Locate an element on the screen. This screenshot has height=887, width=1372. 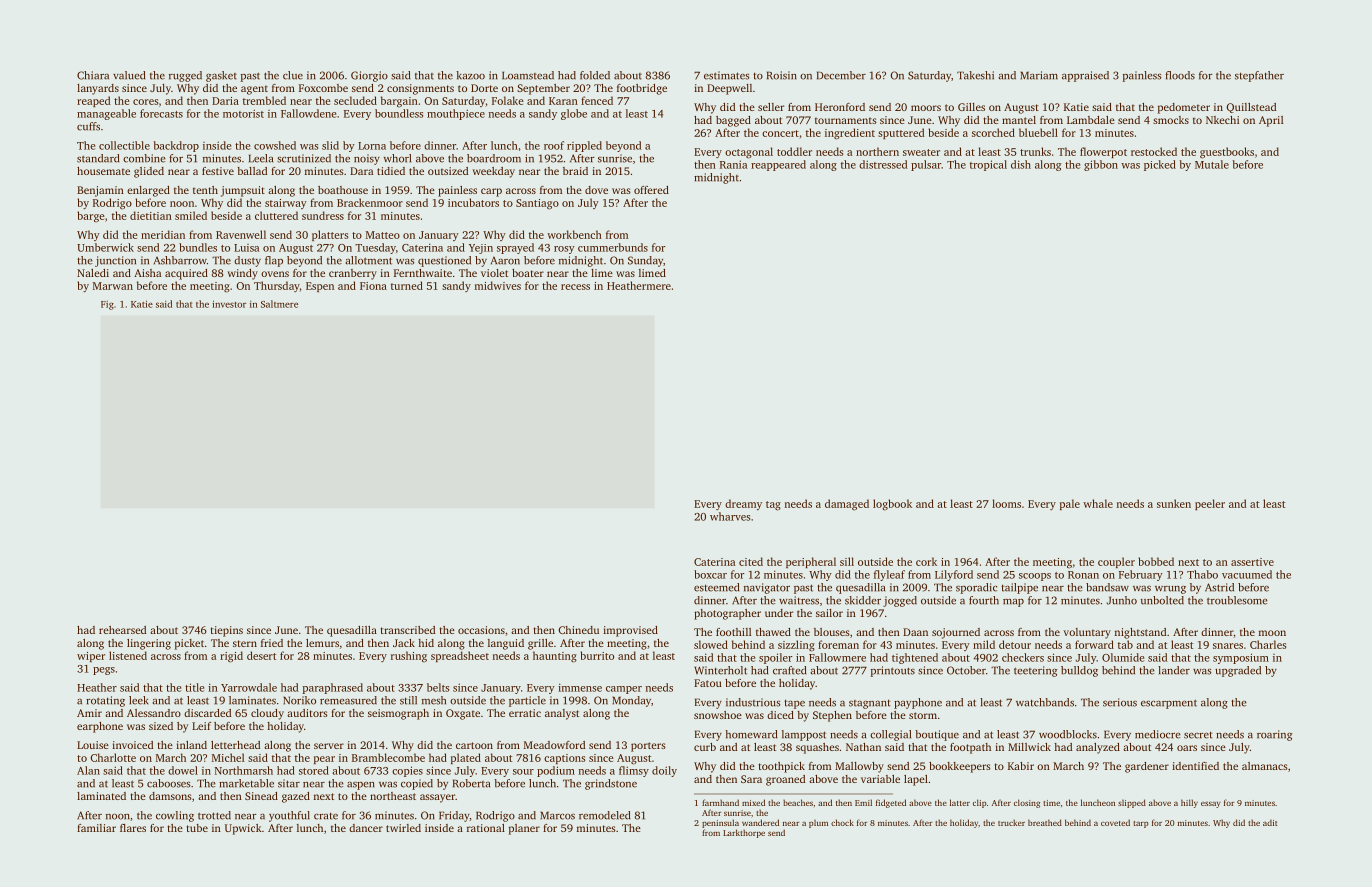
vacuumed is located at coordinates (1247, 574).
